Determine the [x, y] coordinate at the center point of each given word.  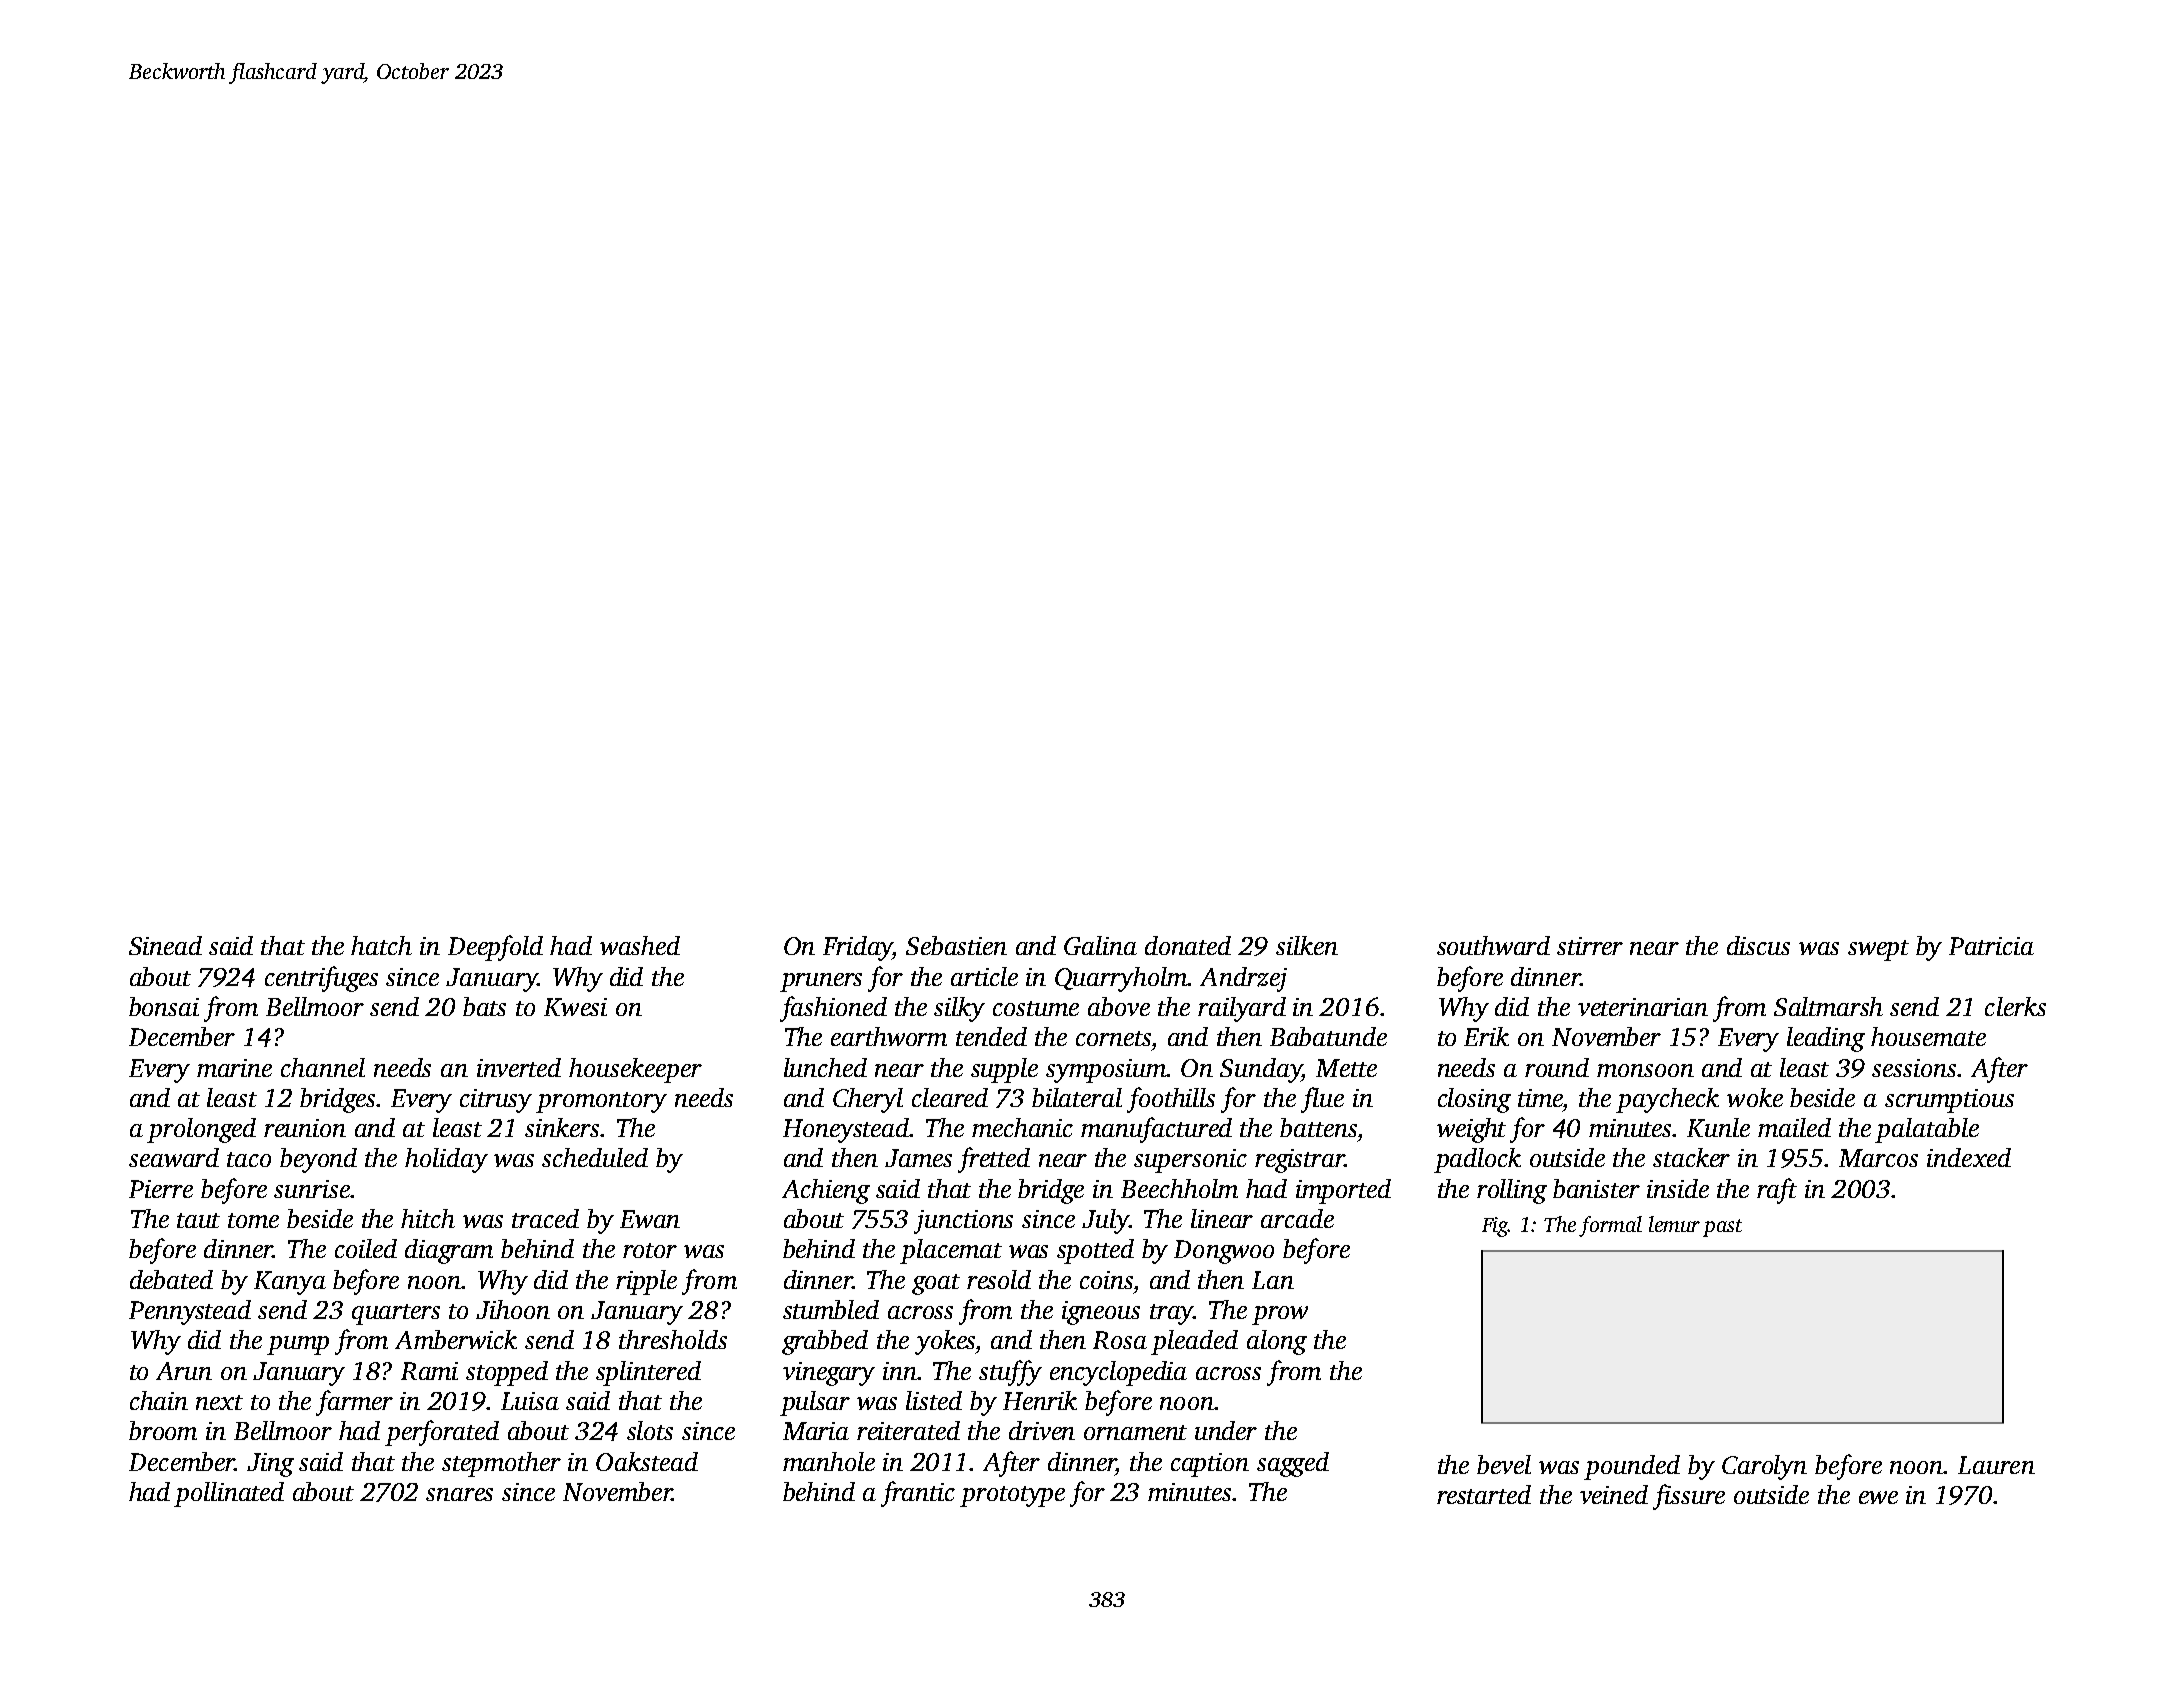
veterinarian [1643, 1007]
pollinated [229, 1494]
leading [1826, 1039]
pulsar [815, 1403]
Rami [429, 1371]
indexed [1969, 1157]
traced [545, 1218]
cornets [1113, 1038]
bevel [1504, 1464]
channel [323, 1067]
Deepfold [495, 948]
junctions [963, 1222]
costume [1036, 1008]
